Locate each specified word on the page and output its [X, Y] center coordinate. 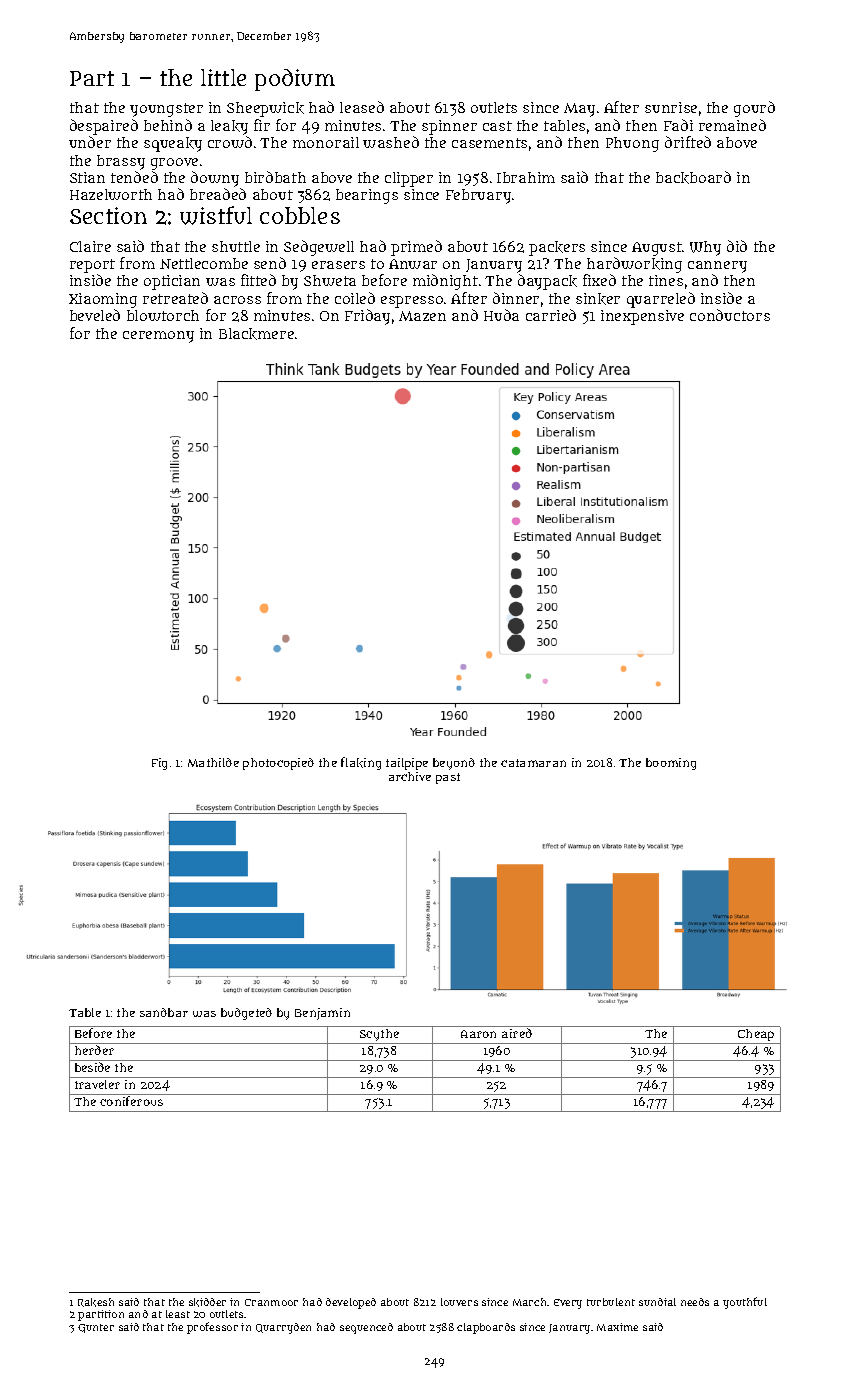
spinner [449, 127]
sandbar [164, 1012]
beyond [454, 764]
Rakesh [96, 1302]
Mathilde [213, 762]
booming [671, 764]
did [737, 246]
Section [108, 215]
